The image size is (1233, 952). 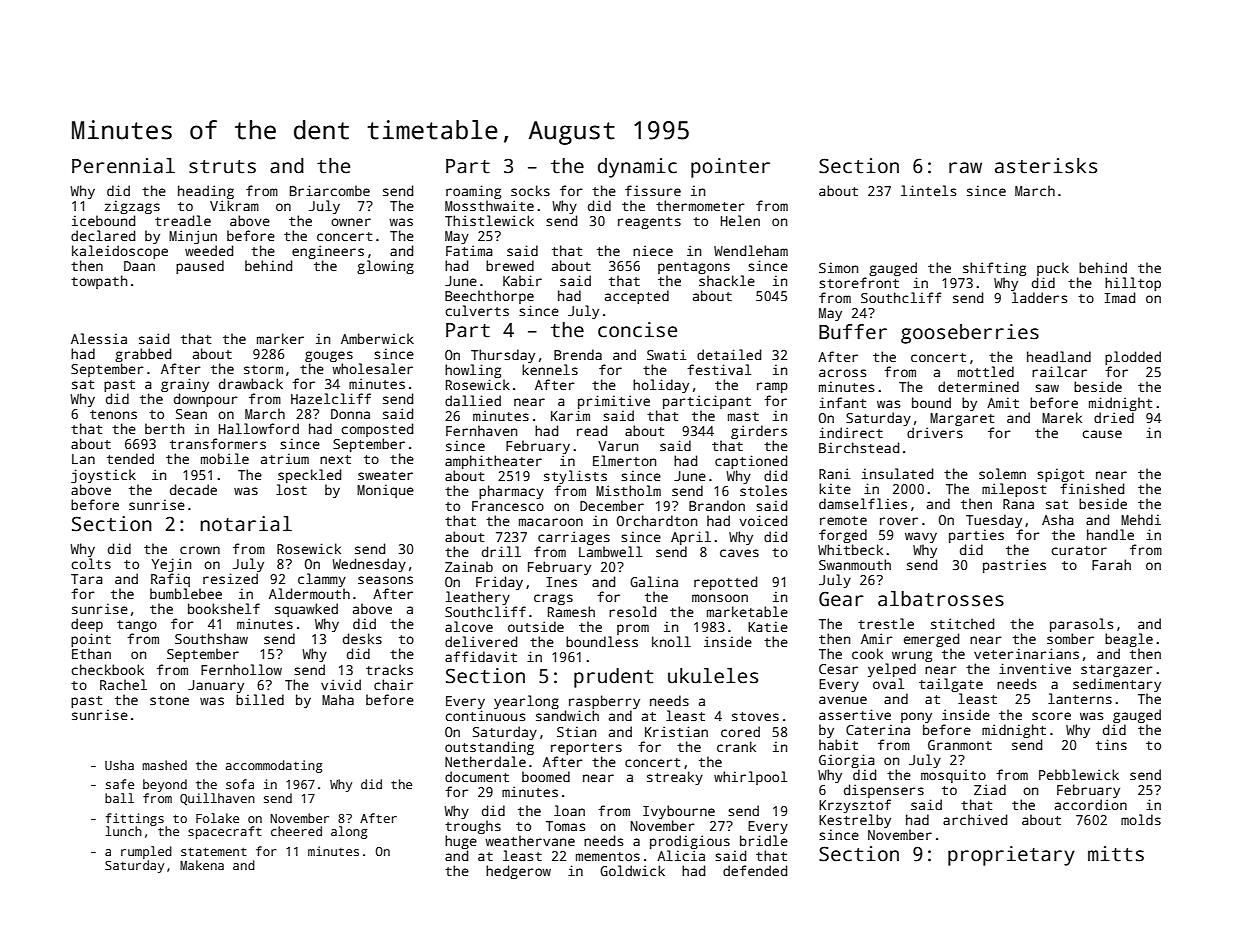 I want to click on safe, so click(x=120, y=784).
